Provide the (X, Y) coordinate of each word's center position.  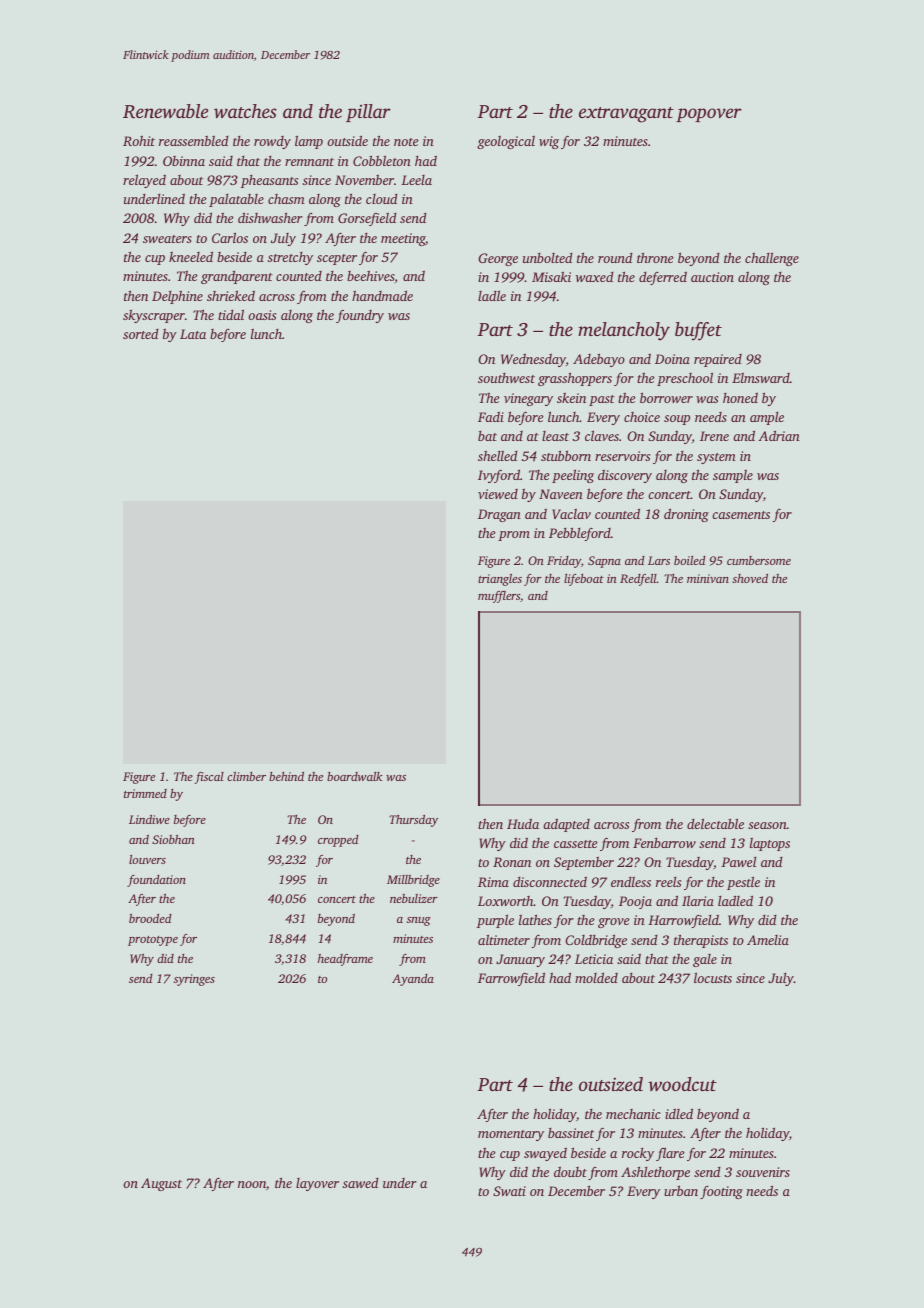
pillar (368, 113)
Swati (509, 1191)
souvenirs (763, 1172)
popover (709, 115)
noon (252, 1184)
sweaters (167, 239)
